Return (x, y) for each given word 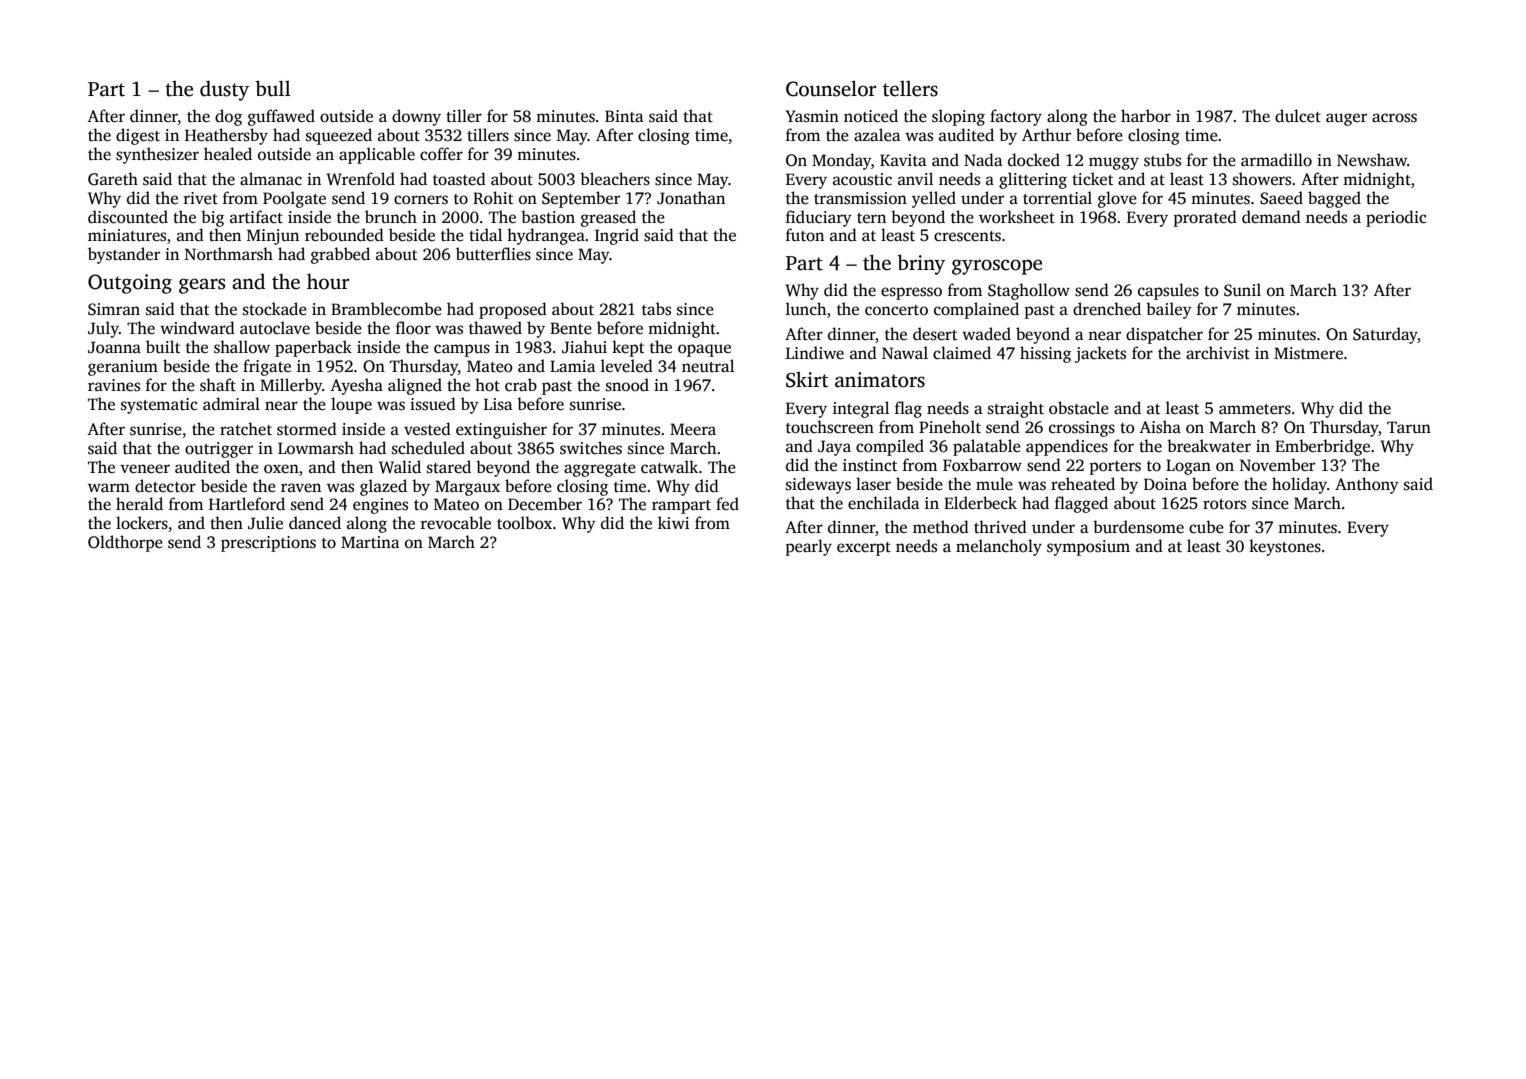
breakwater (1209, 446)
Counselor (831, 88)
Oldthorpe (125, 543)
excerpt (864, 549)
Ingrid (617, 236)
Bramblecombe (386, 309)
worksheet (1017, 217)
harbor (1146, 116)
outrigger (219, 450)
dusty (224, 90)
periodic (1396, 218)
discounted (128, 217)
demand (1271, 217)
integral (861, 409)
